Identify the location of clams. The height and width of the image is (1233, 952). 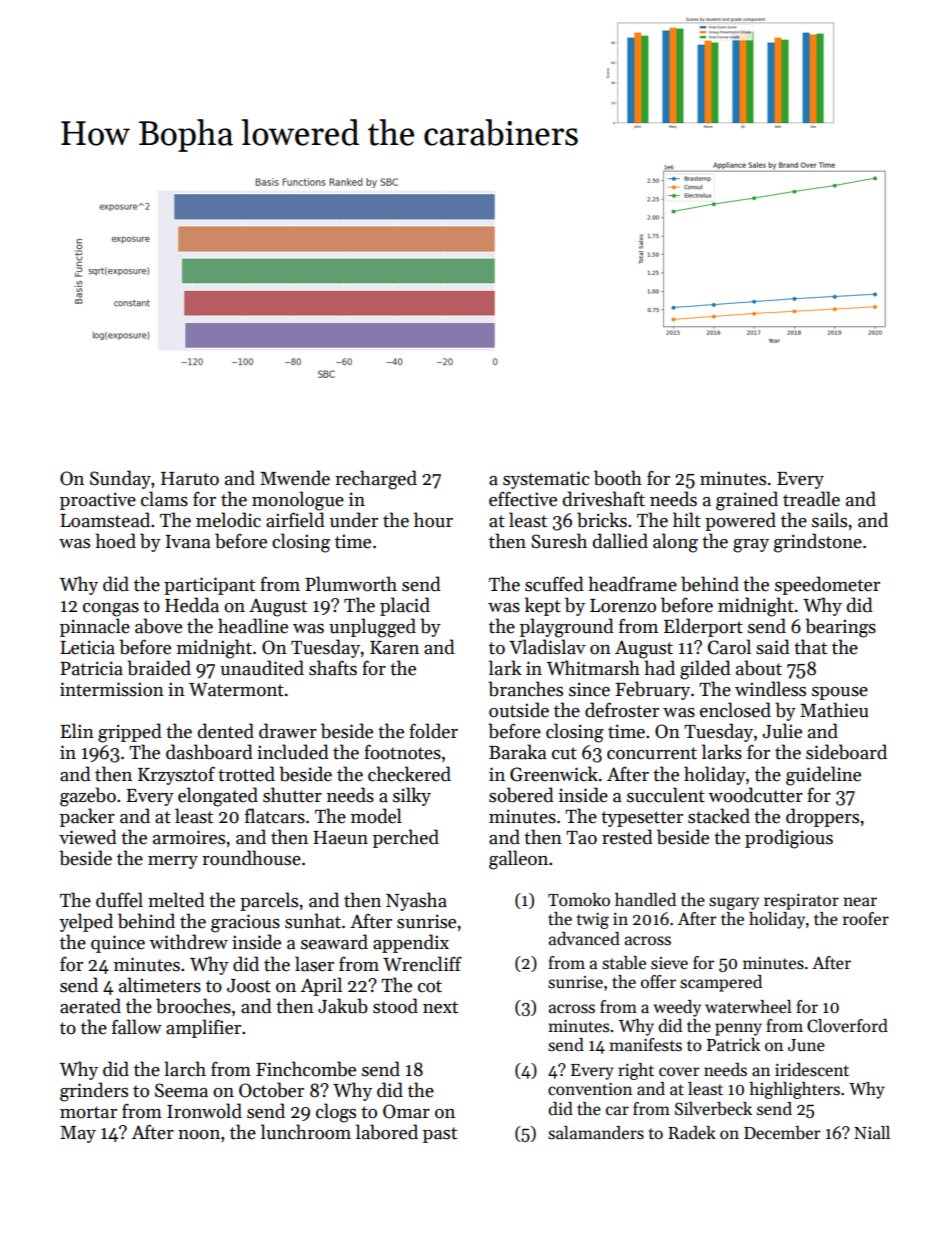
(164, 499).
